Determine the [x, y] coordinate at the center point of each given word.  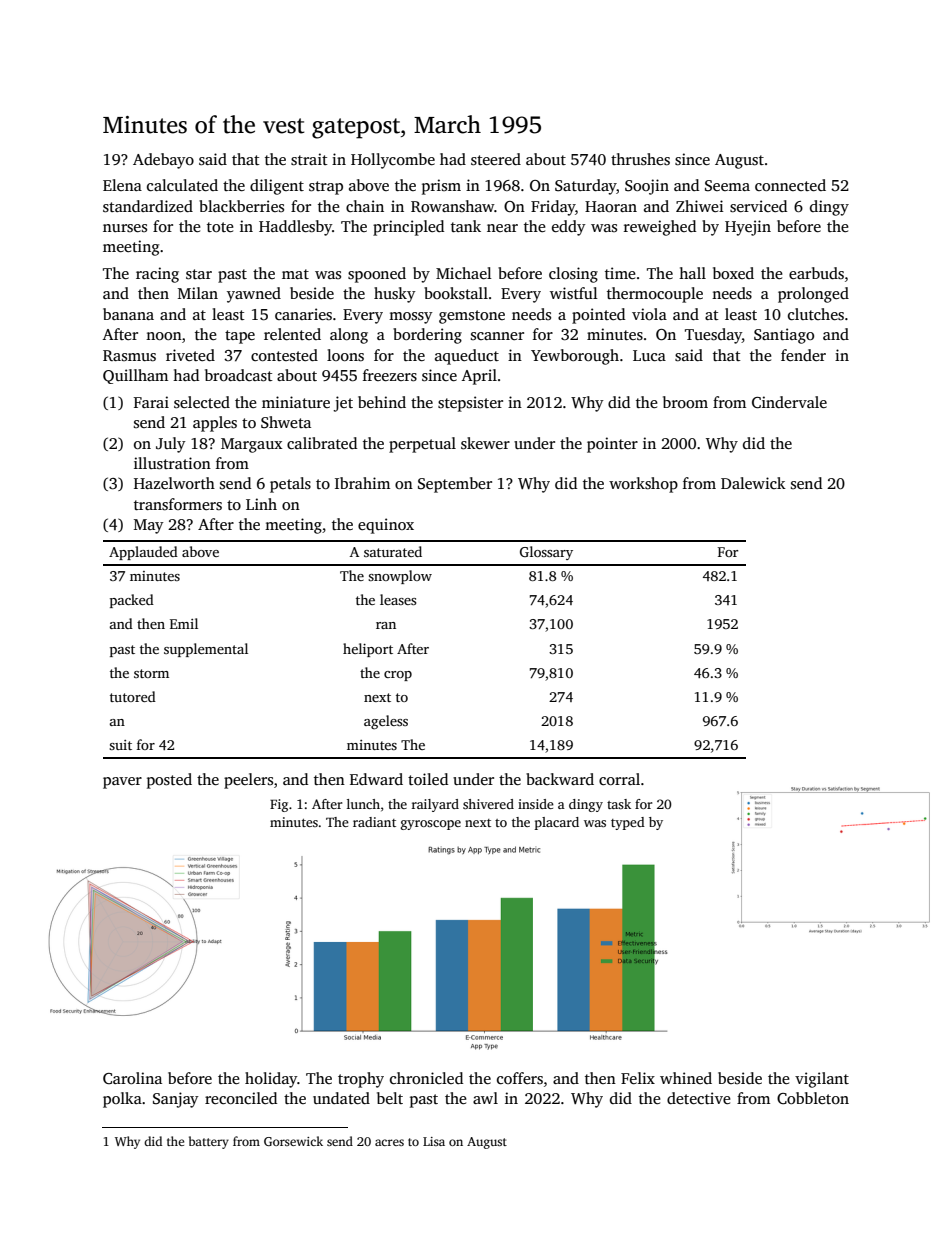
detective [699, 1098]
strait [309, 159]
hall [692, 273]
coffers [520, 1078]
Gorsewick [293, 1141]
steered [496, 159]
